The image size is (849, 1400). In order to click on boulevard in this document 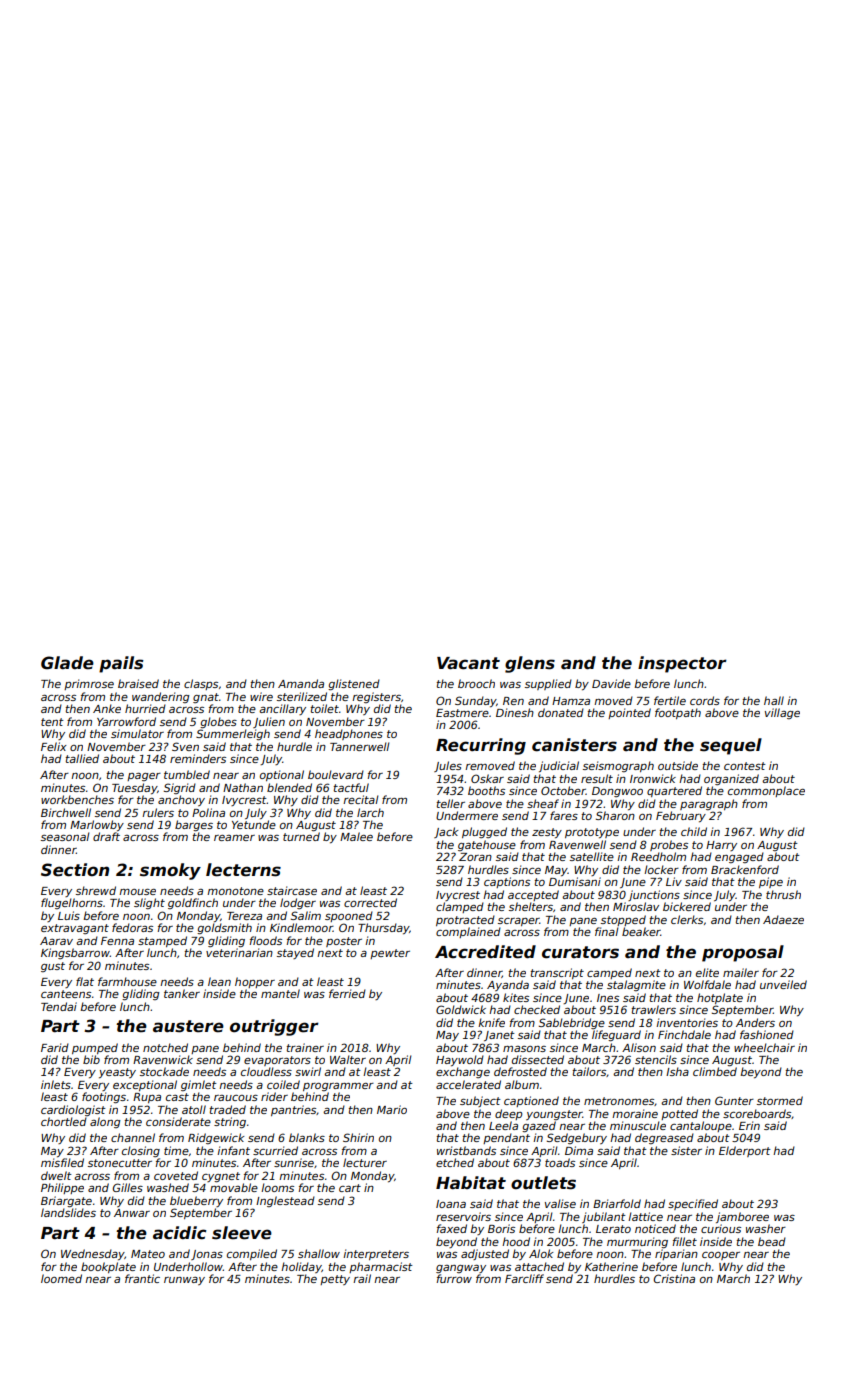, I will do `click(336, 774)`.
